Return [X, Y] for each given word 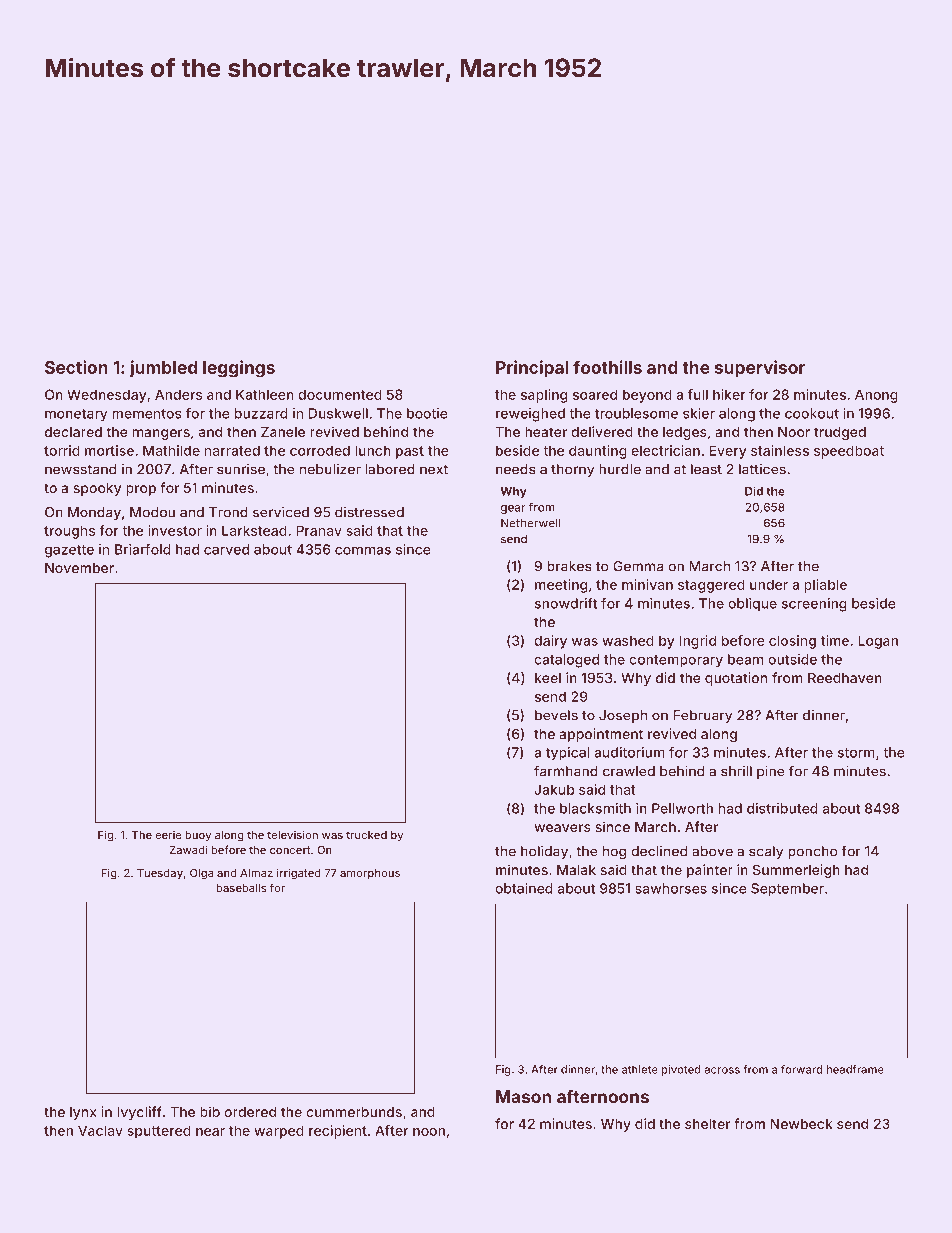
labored [390, 469]
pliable [825, 586]
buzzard [261, 413]
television [292, 834]
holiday [544, 852]
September [787, 890]
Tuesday [160, 874]
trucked [366, 835]
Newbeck [801, 1124]
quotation [736, 679]
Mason [523, 1096]
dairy [550, 642]
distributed [782, 808]
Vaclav [100, 1130]
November [79, 568]
